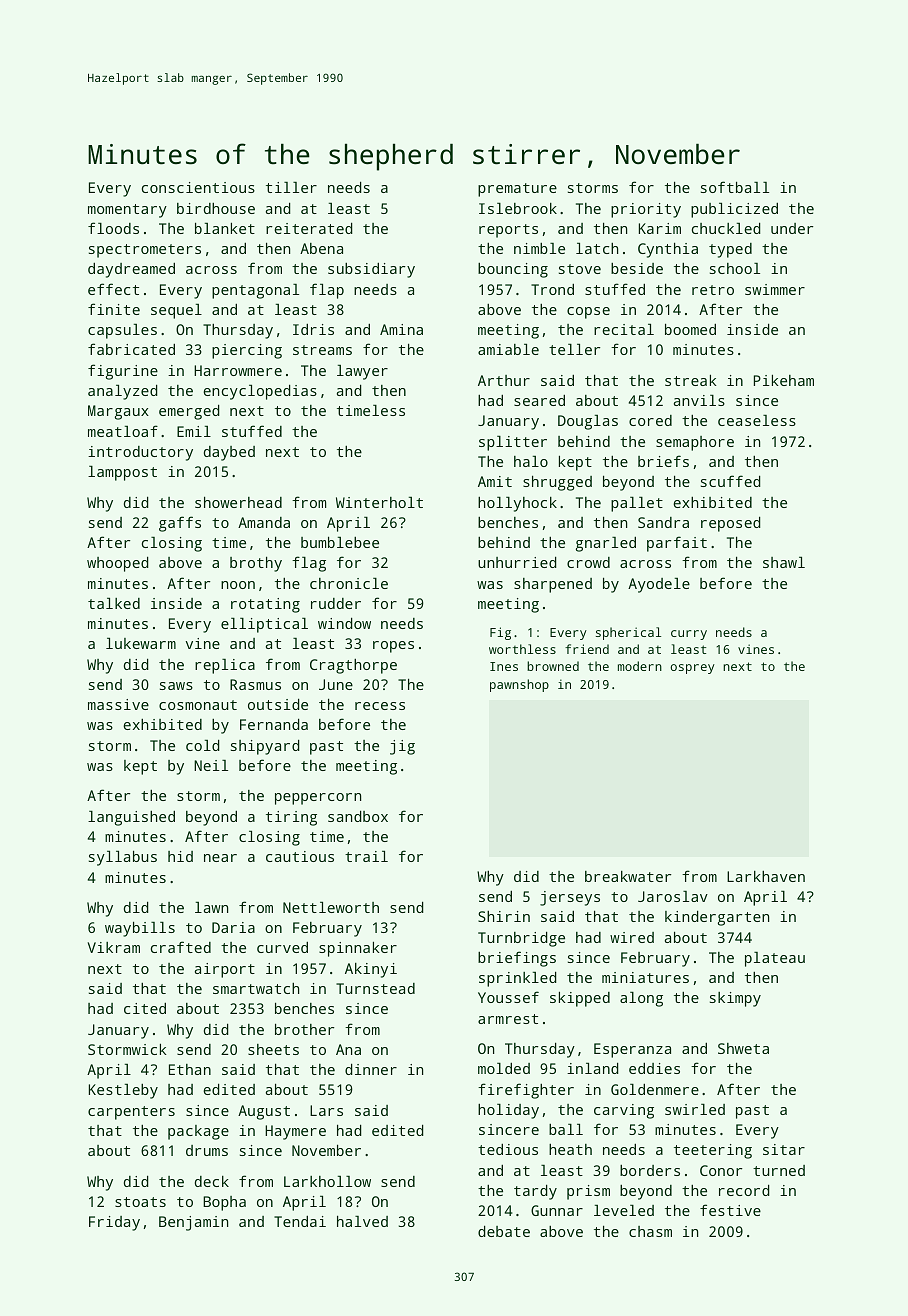 Image resolution: width=908 pixels, height=1316 pixels. I want to click on Shweta, so click(743, 1048).
